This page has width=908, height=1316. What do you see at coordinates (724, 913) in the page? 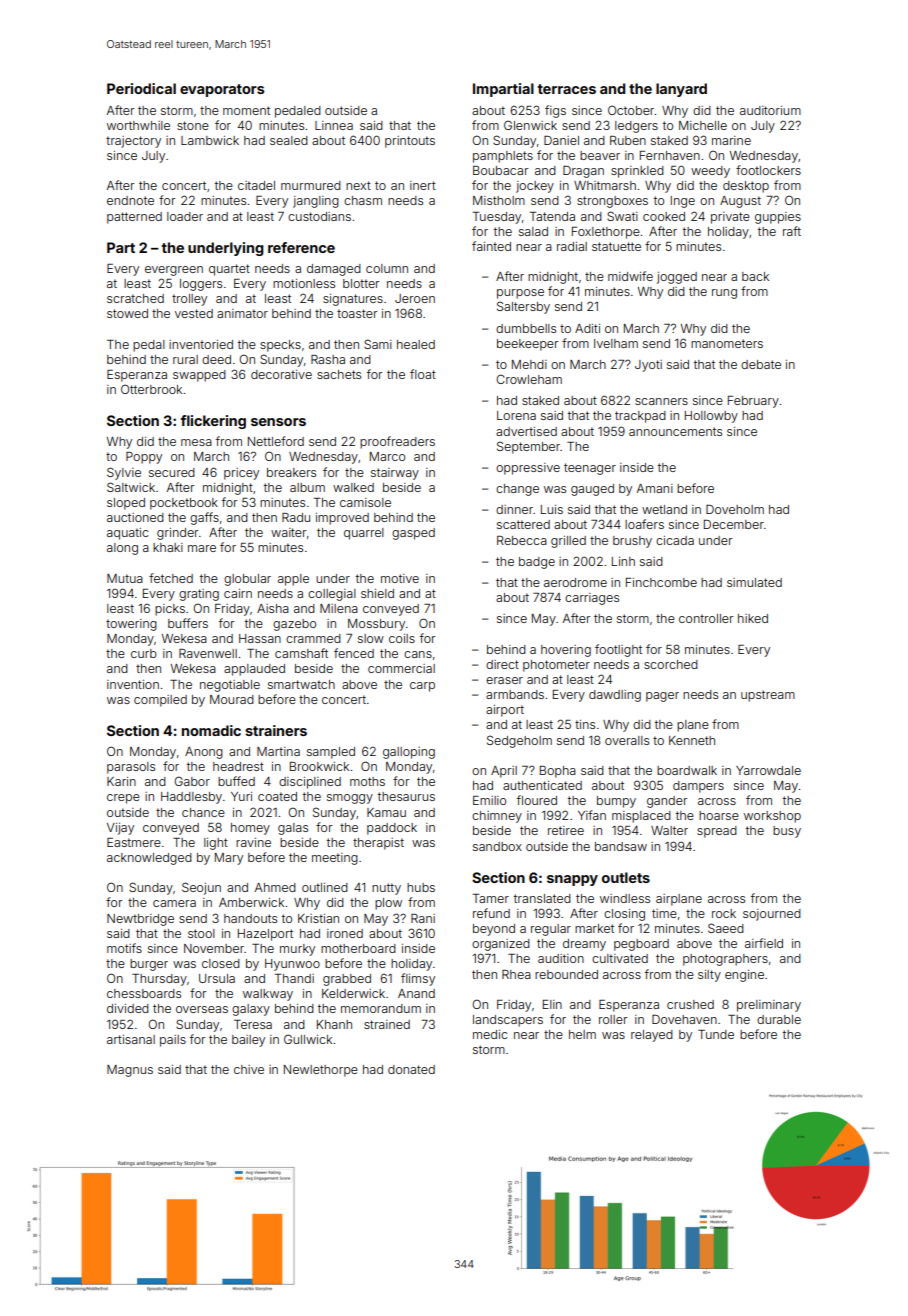
I see `rock` at bounding box center [724, 913].
